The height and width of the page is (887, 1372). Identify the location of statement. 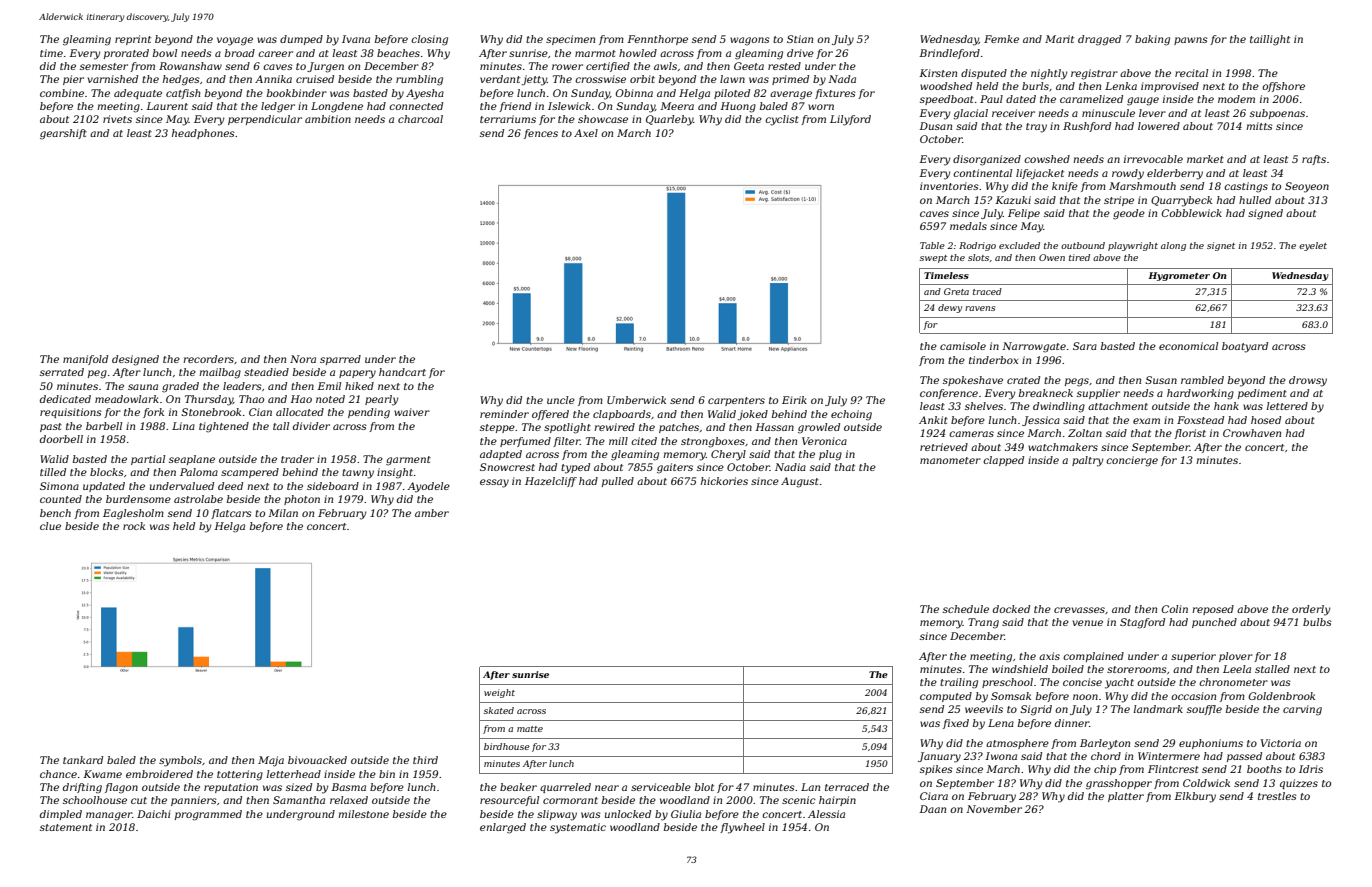
(66, 827).
